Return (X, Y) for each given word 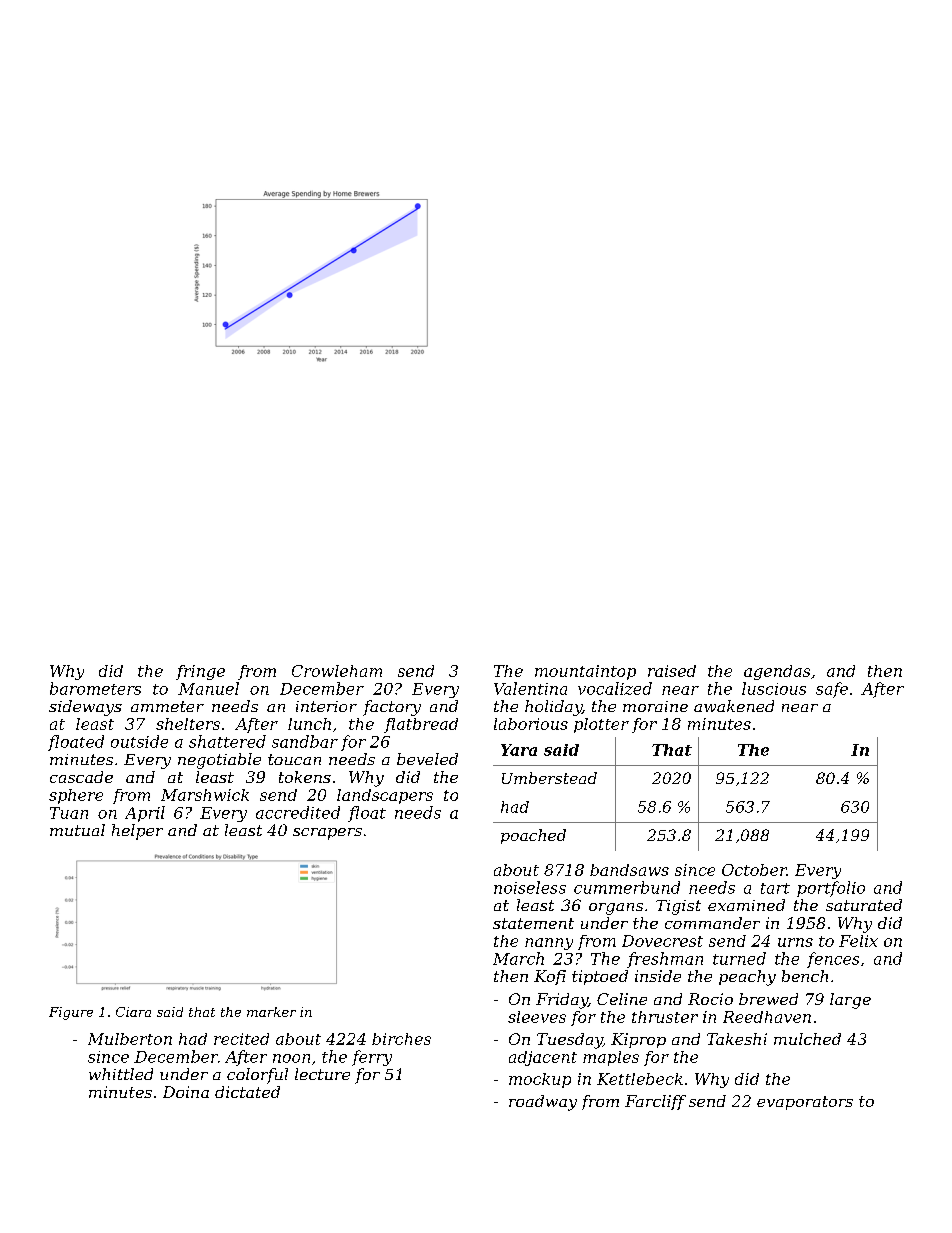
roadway (543, 1103)
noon (291, 1058)
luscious (774, 688)
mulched (807, 1039)
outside (139, 741)
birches (401, 1039)
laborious (531, 724)
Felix (858, 941)
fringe (200, 672)
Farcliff (655, 1102)
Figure (71, 1013)
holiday (553, 708)
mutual (77, 830)
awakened (734, 706)
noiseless (530, 887)
